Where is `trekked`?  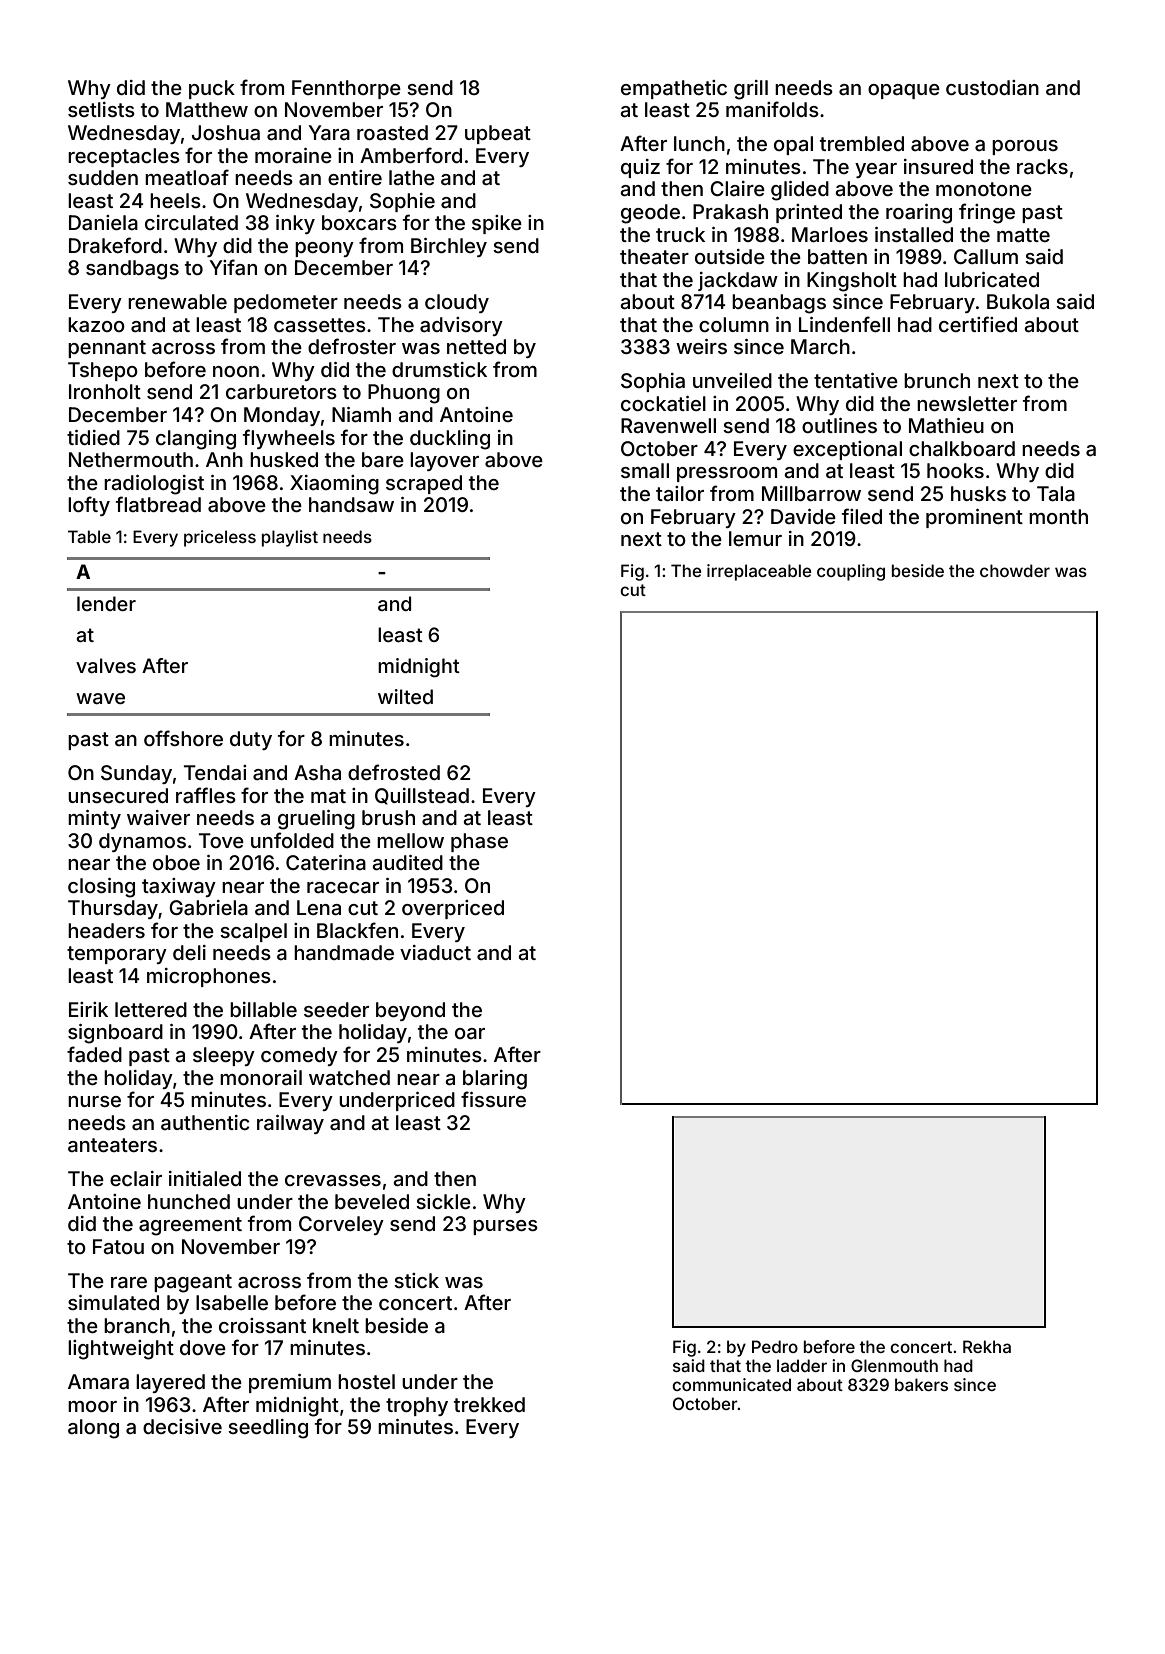
trekked is located at coordinates (489, 1404).
